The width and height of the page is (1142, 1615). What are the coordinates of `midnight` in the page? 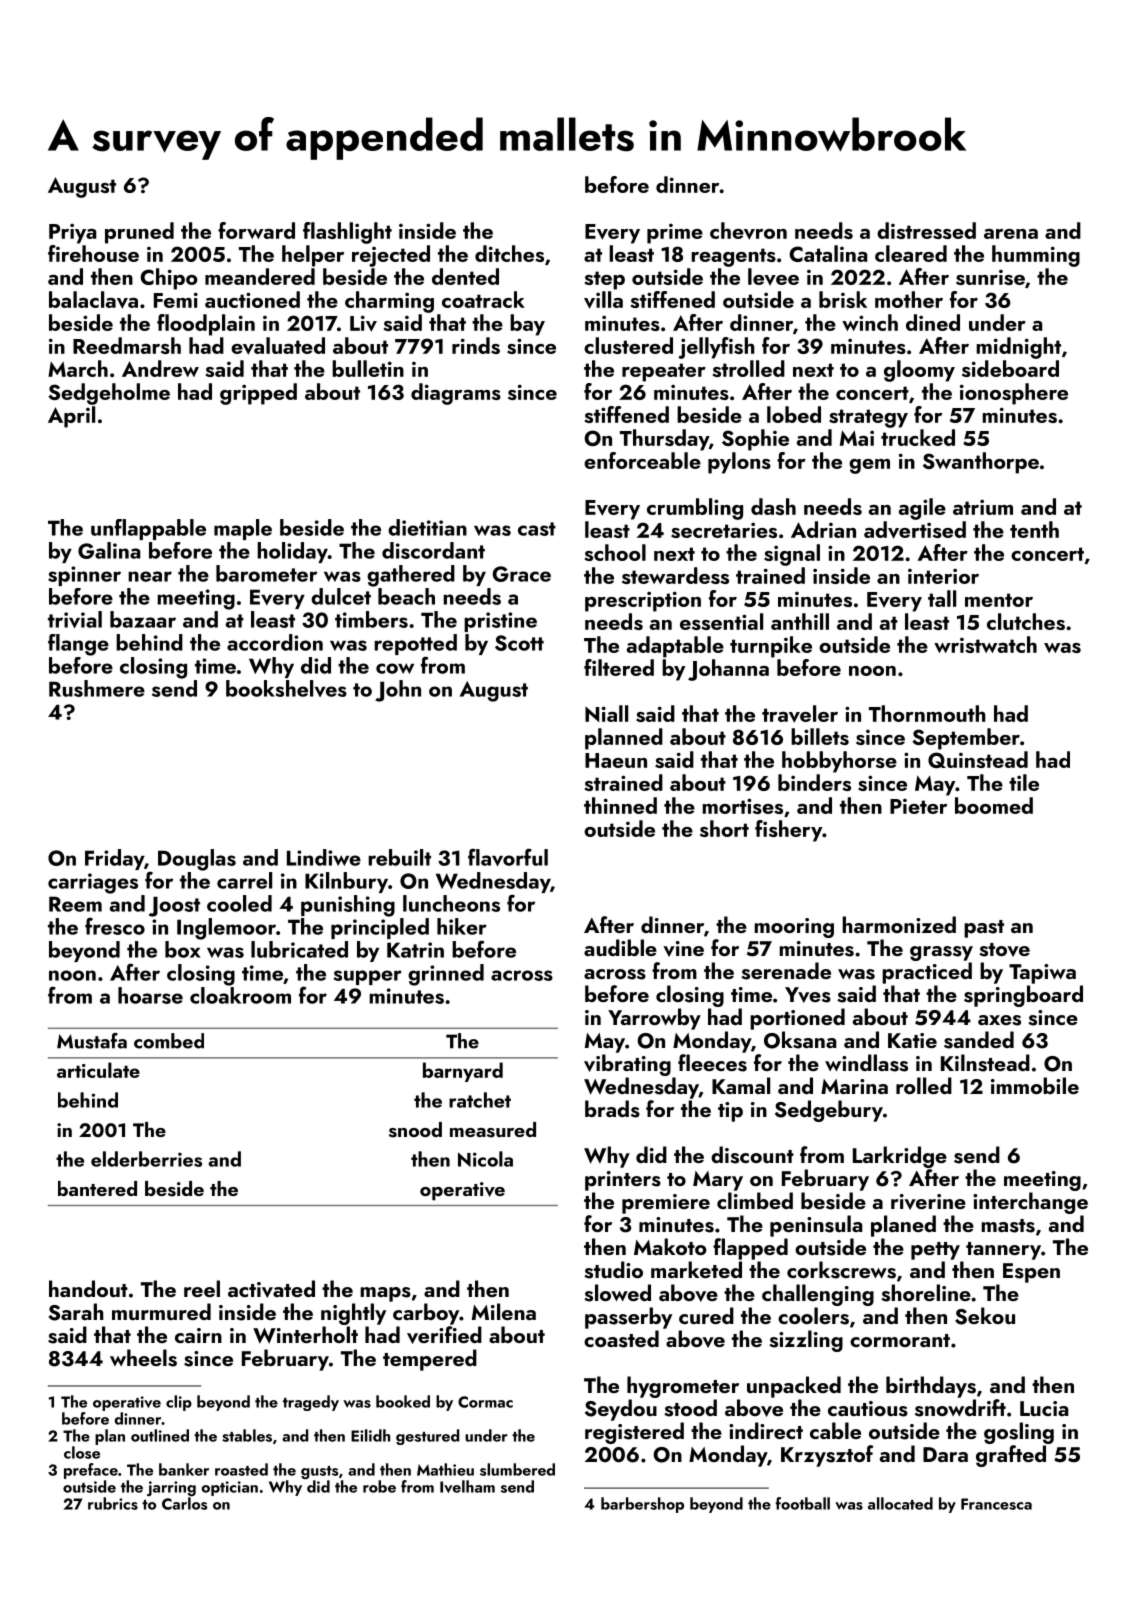 It's located at (1018, 348).
